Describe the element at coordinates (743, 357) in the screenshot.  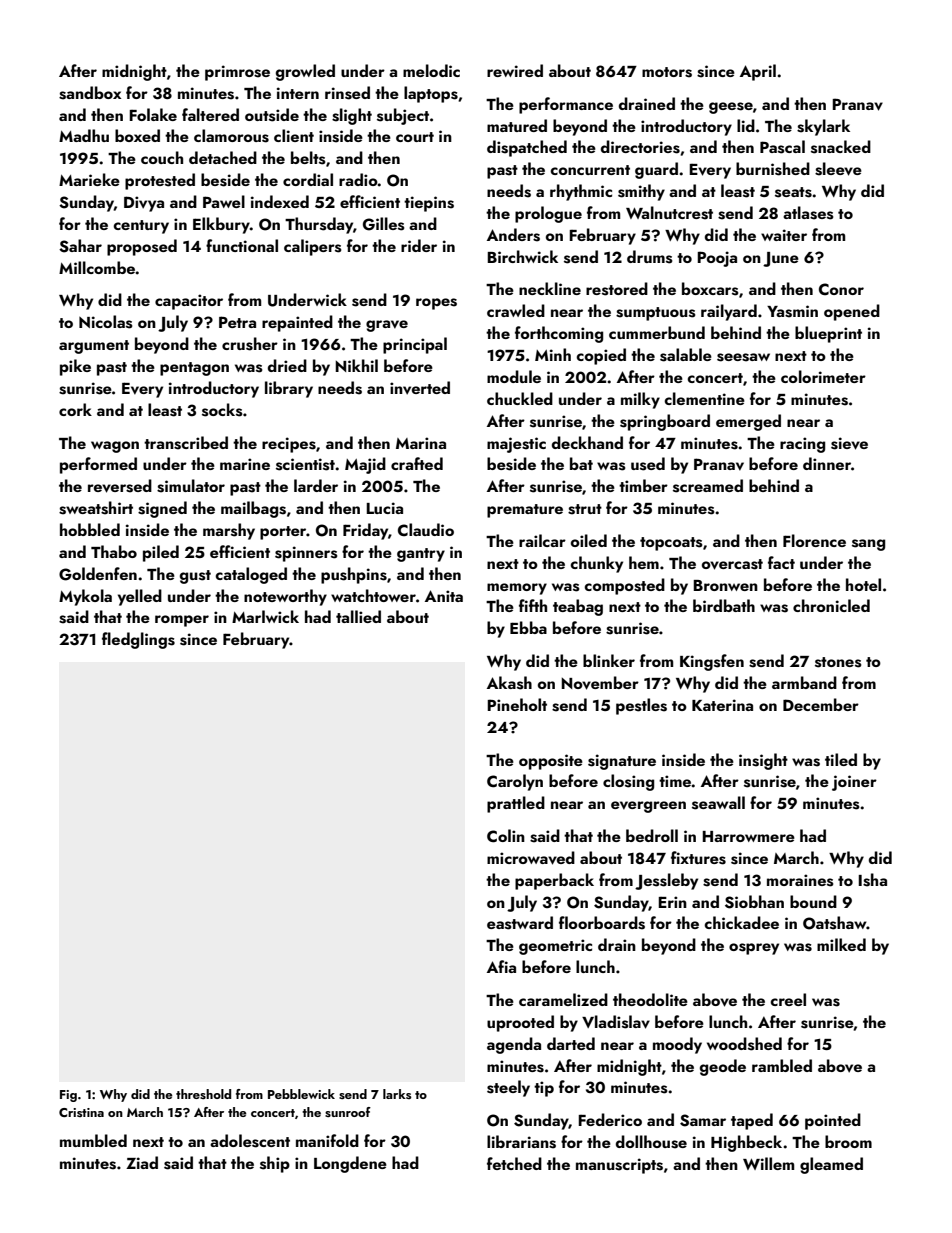
I see `seesaw` at that location.
